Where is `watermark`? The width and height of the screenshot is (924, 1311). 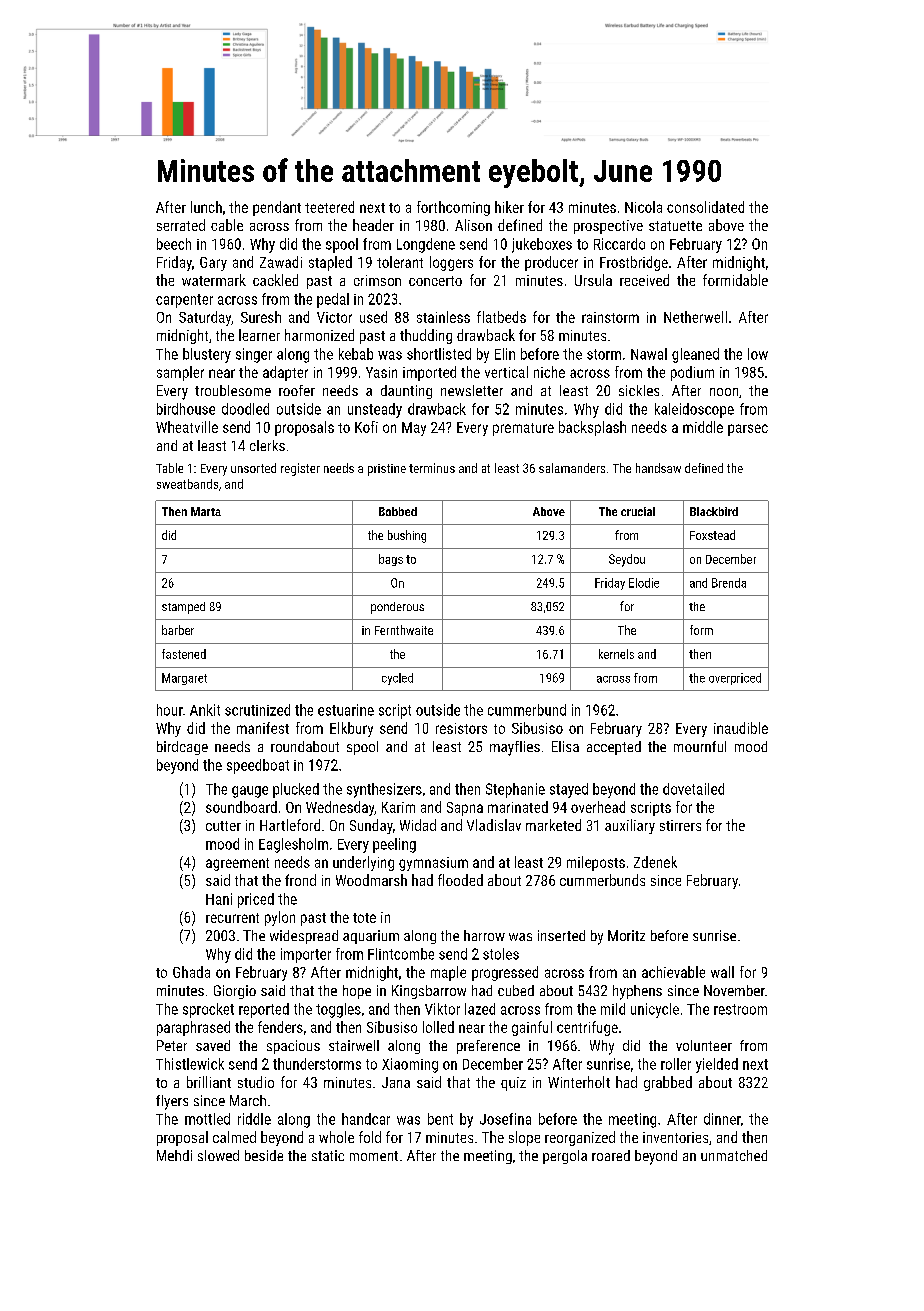
watermark is located at coordinates (214, 280).
